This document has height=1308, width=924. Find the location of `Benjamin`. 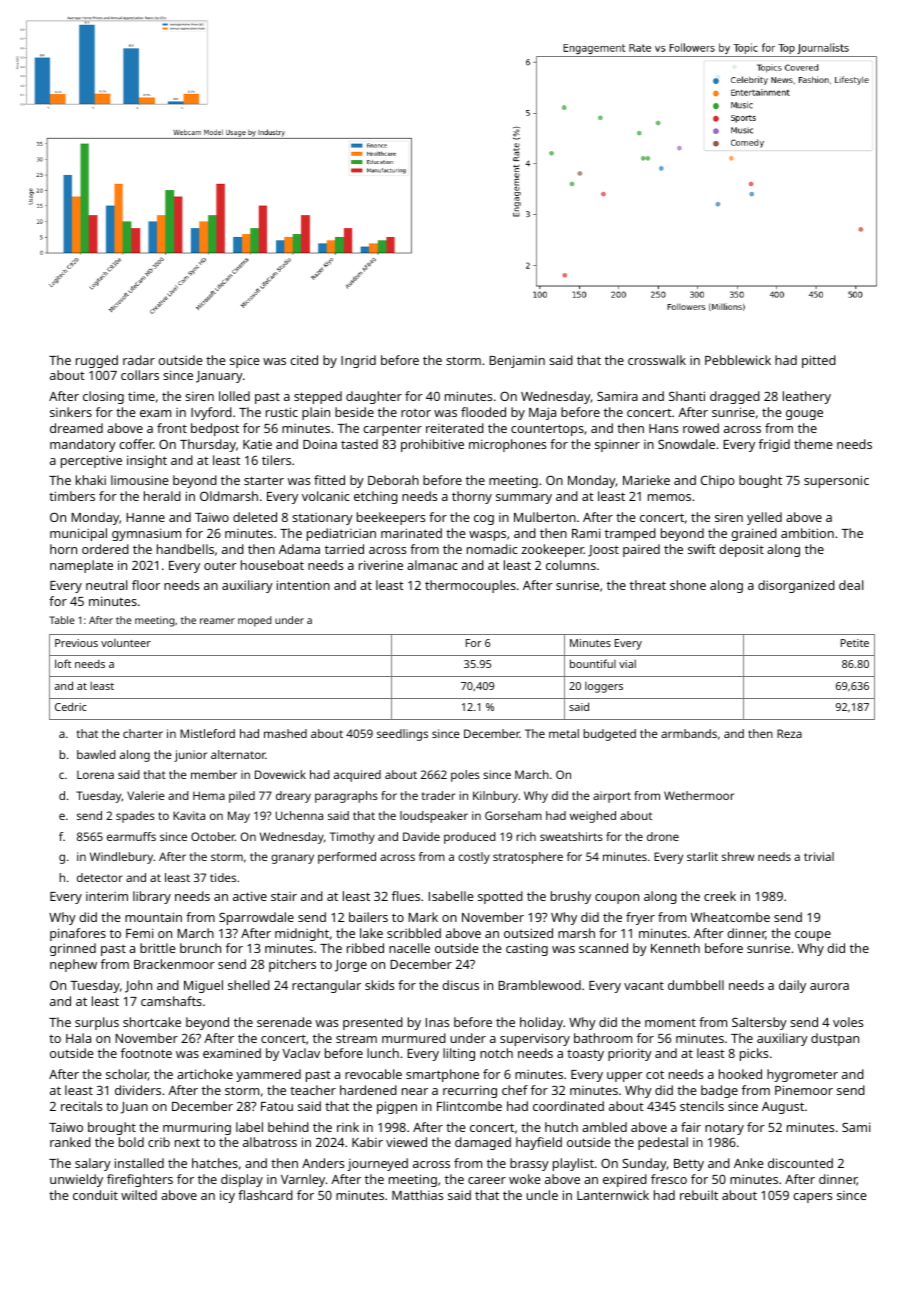

Benjamin is located at coordinates (517, 361).
